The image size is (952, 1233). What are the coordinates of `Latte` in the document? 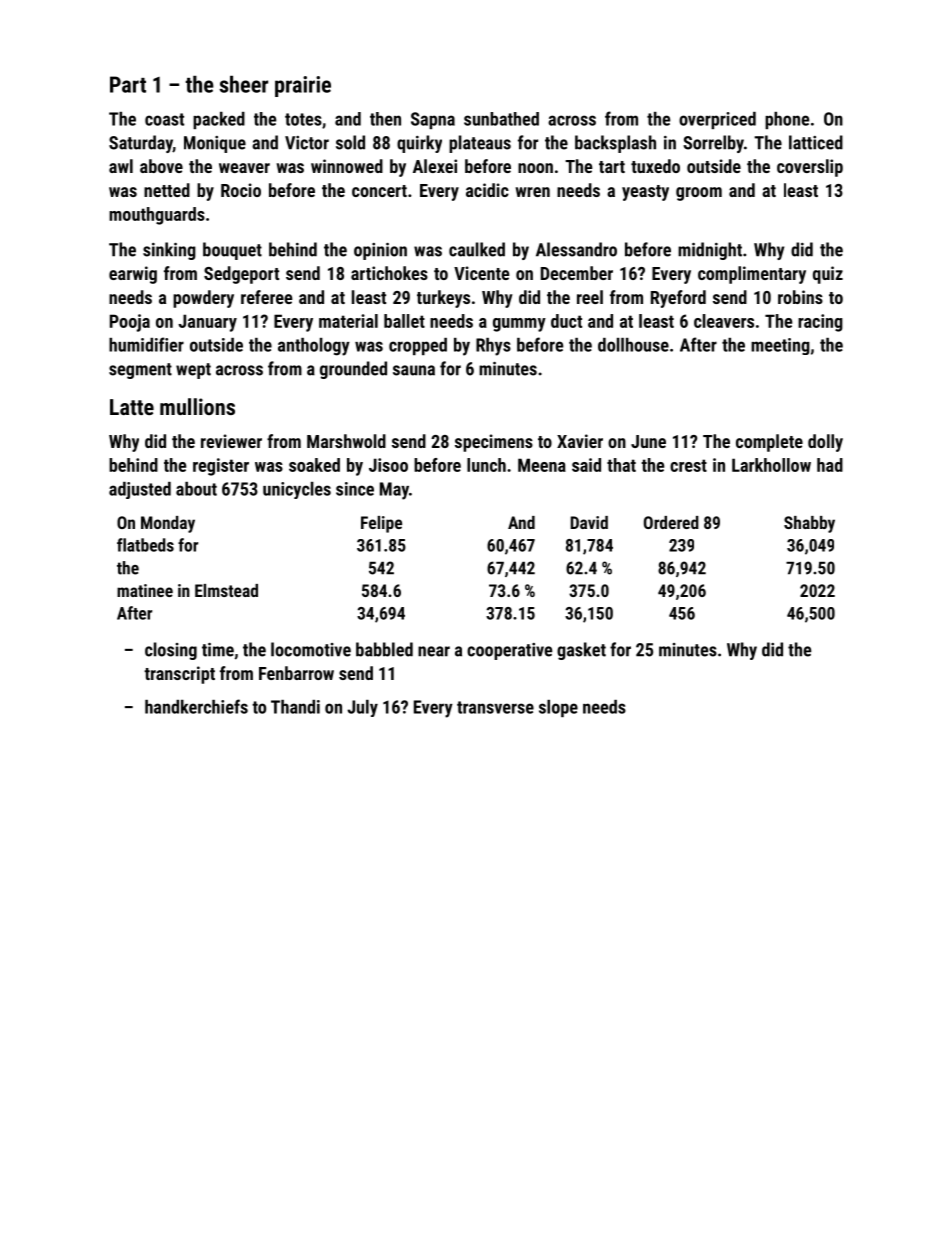 It's located at (132, 407).
